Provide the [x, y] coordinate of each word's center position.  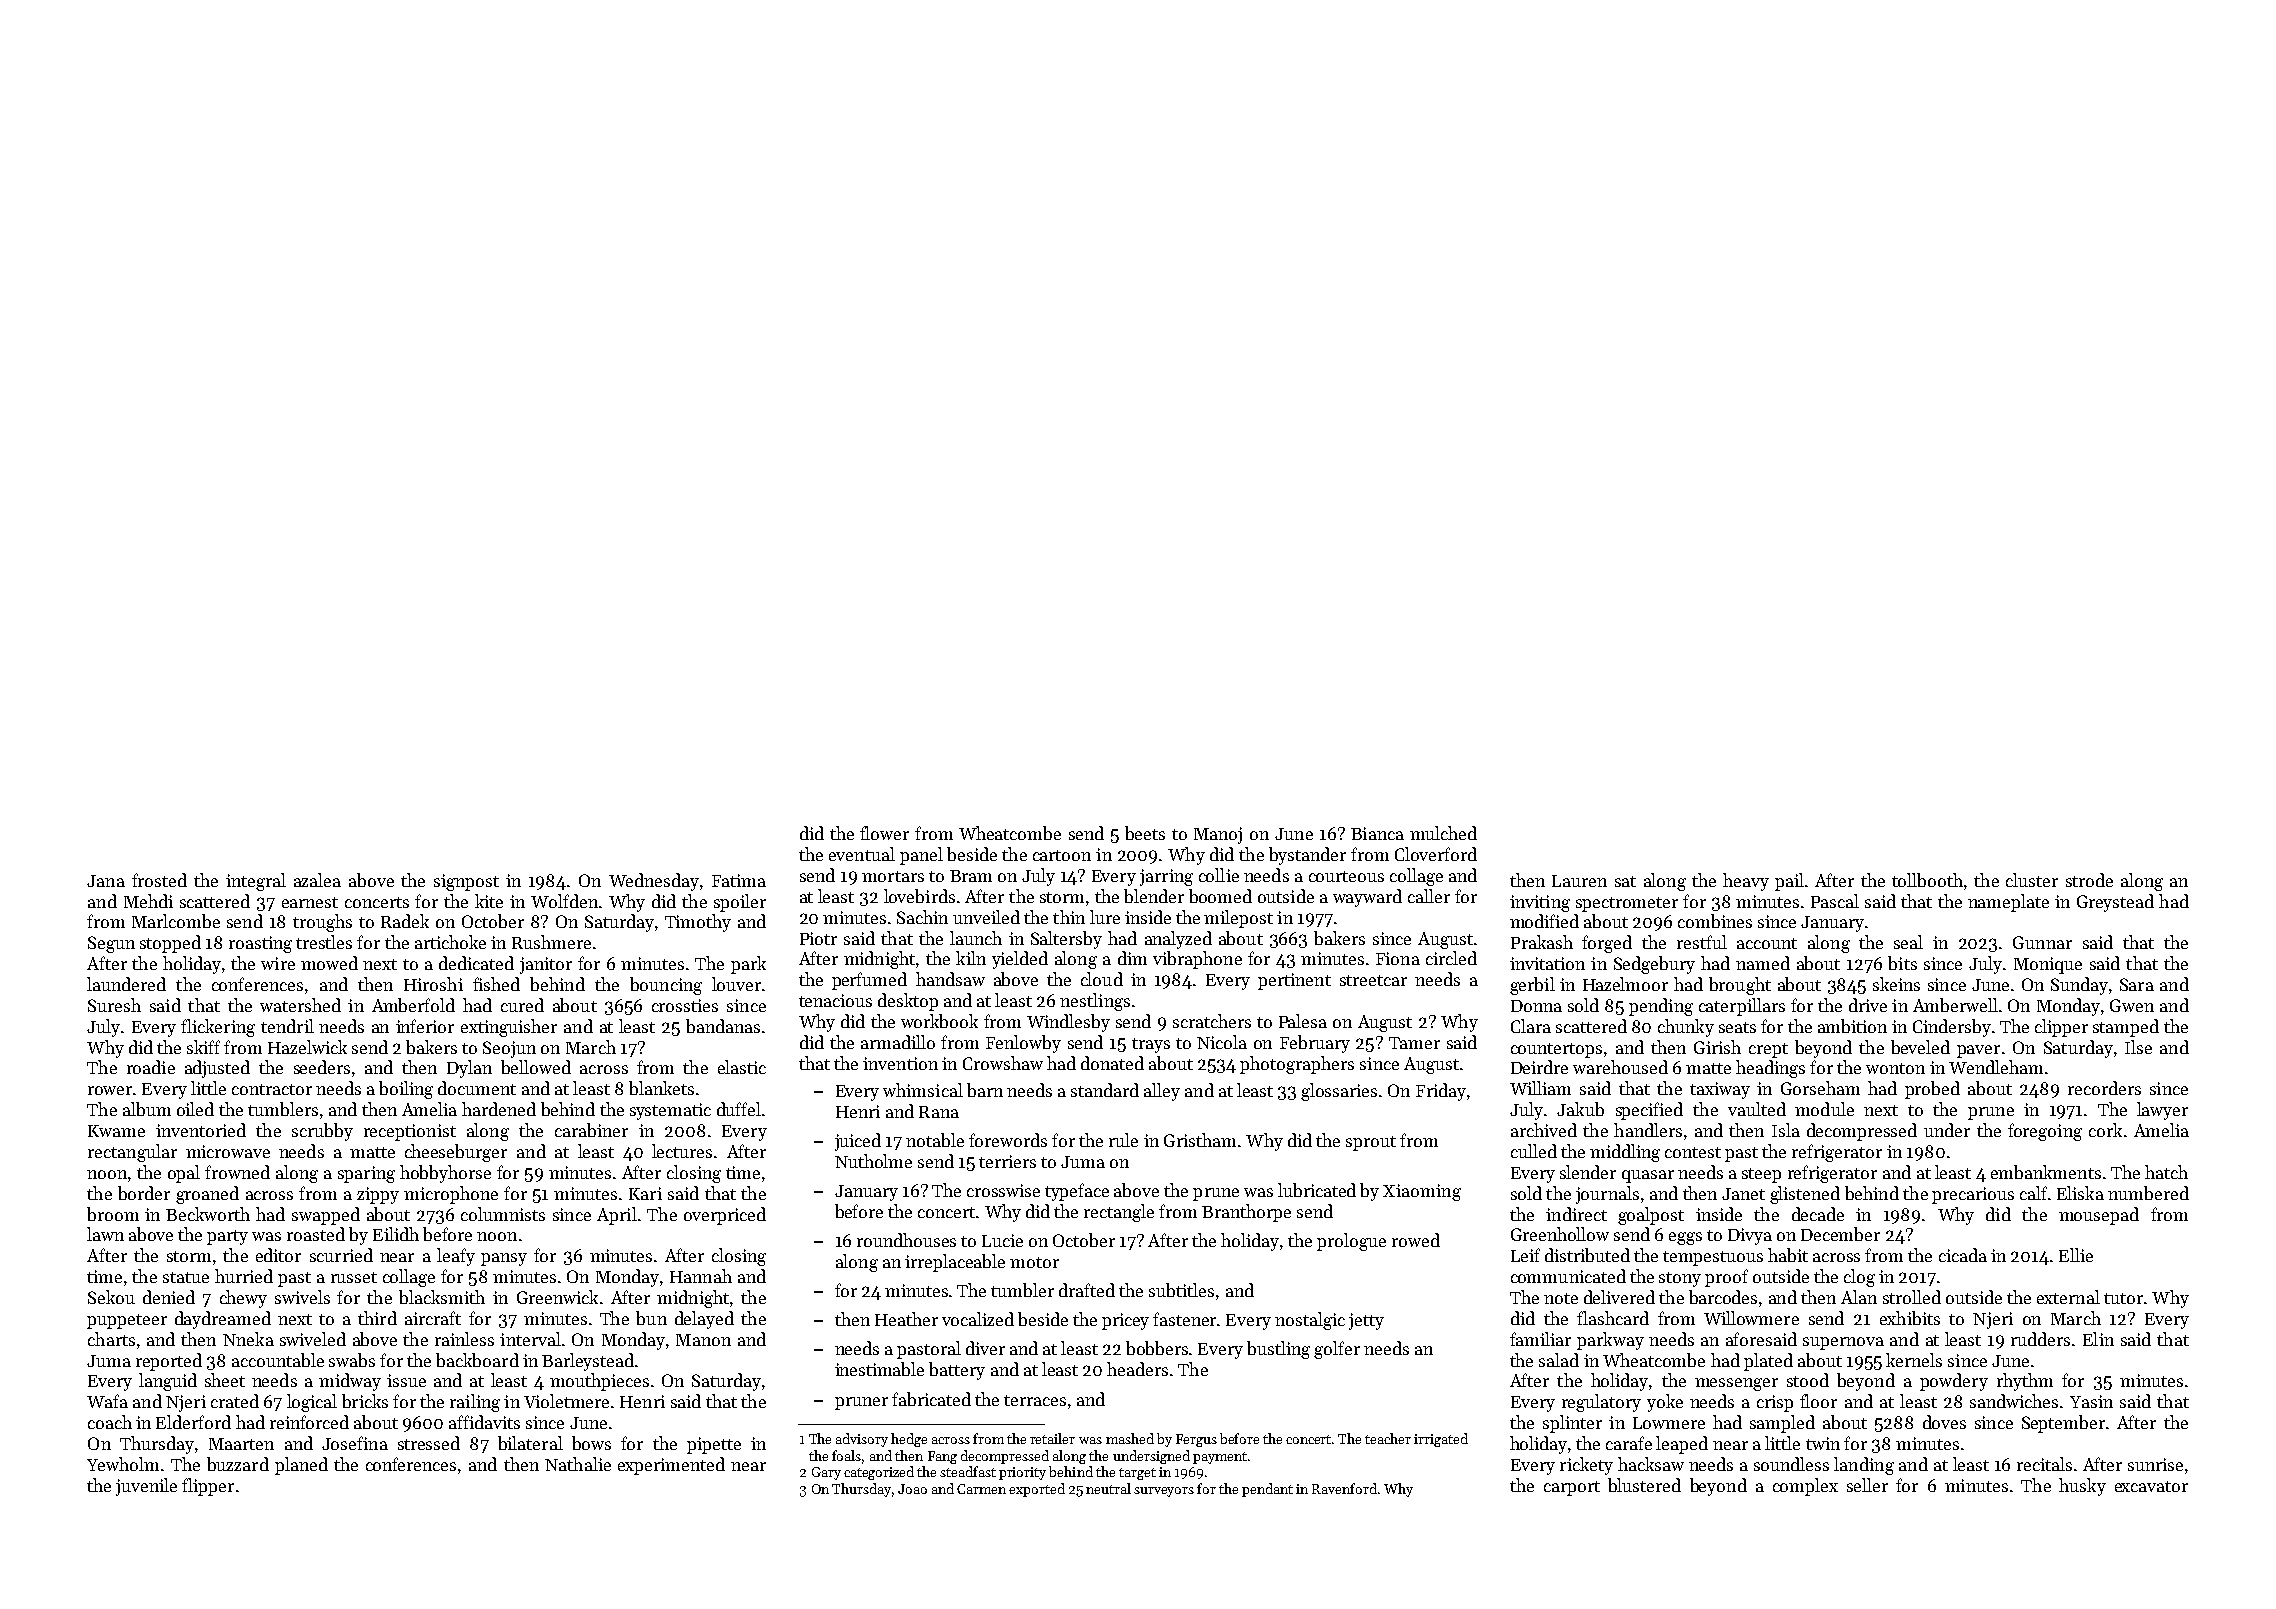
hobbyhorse [445, 1174]
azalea [317, 880]
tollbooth [1927, 880]
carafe [1629, 1443]
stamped [2126, 1028]
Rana [939, 1112]
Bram [971, 876]
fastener [1185, 1319]
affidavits [484, 1422]
